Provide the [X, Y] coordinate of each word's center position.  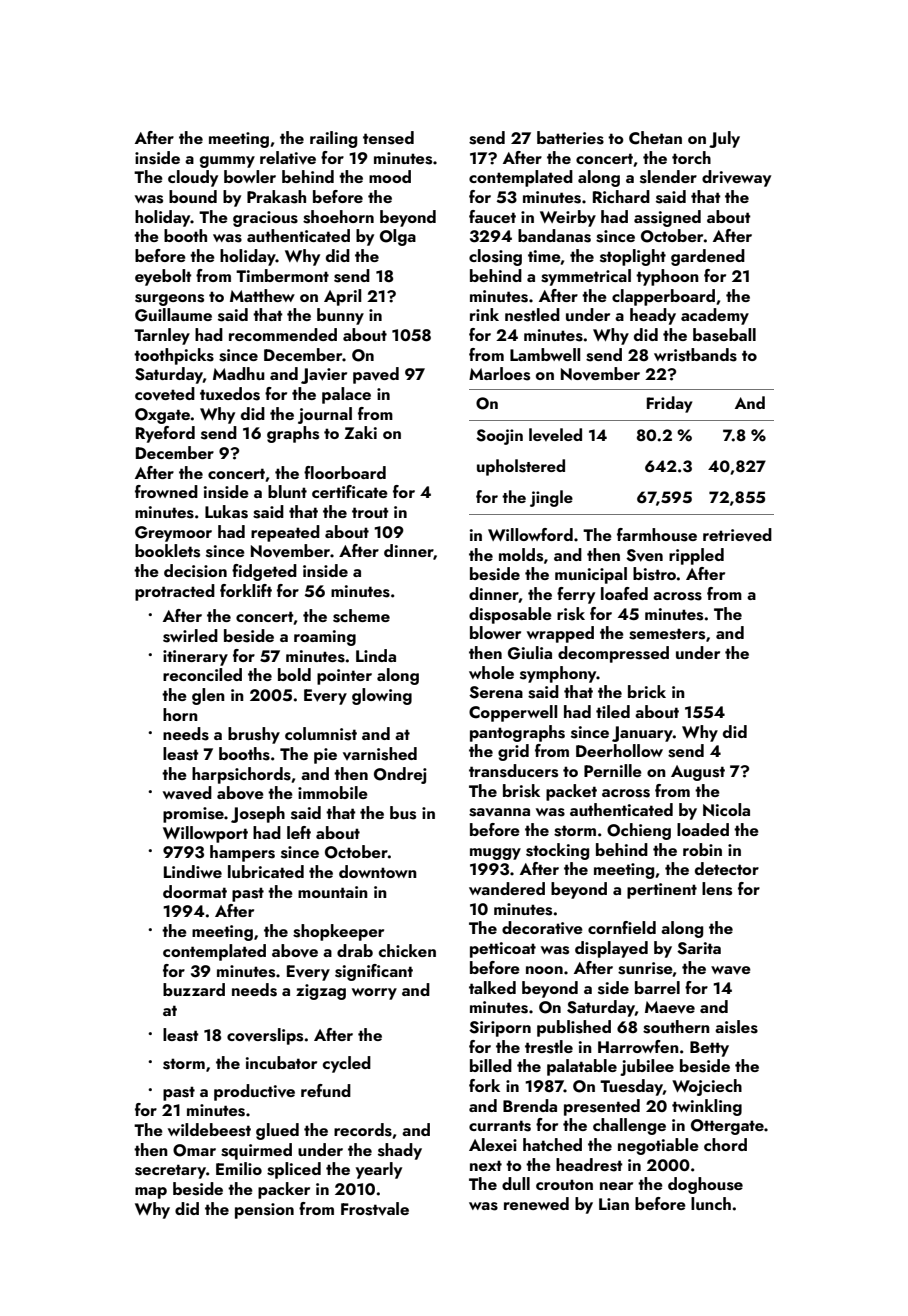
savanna [499, 812]
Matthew [262, 295]
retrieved [737, 535]
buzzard [194, 989]
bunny [340, 316]
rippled [696, 556]
